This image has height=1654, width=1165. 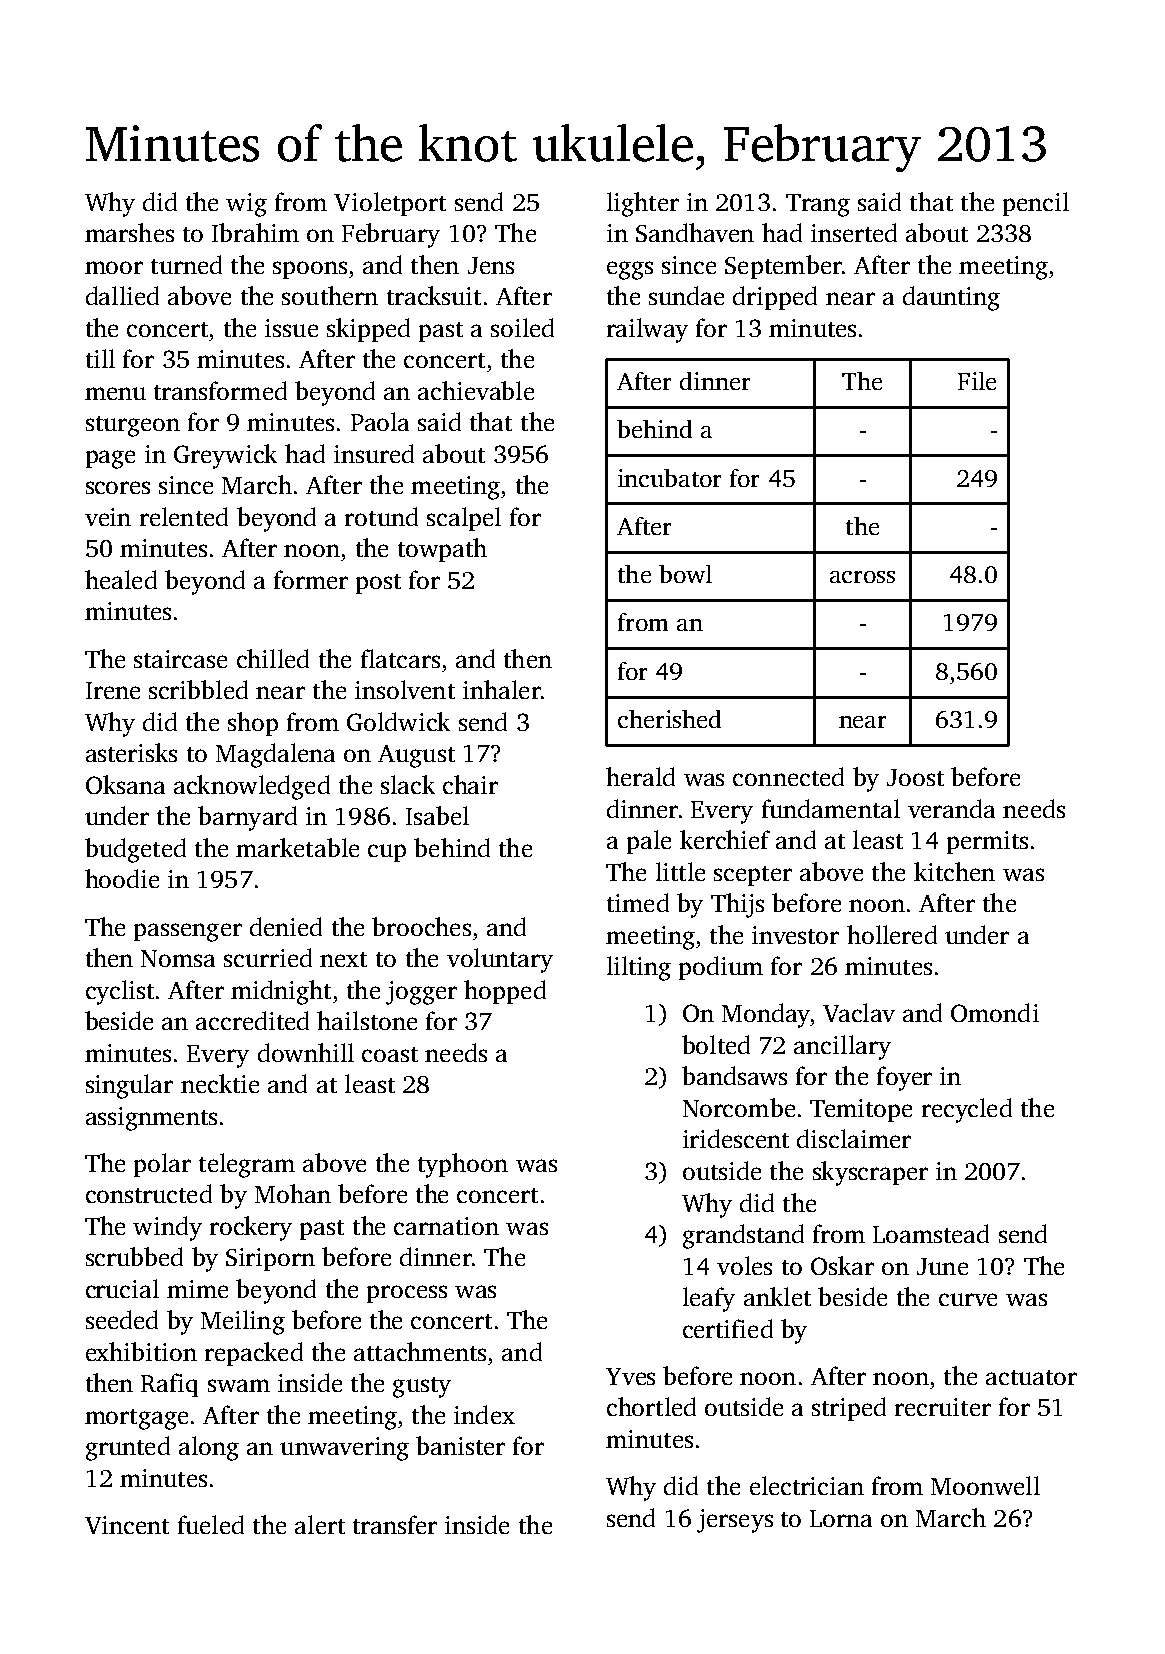 I want to click on marshes, so click(x=129, y=232).
